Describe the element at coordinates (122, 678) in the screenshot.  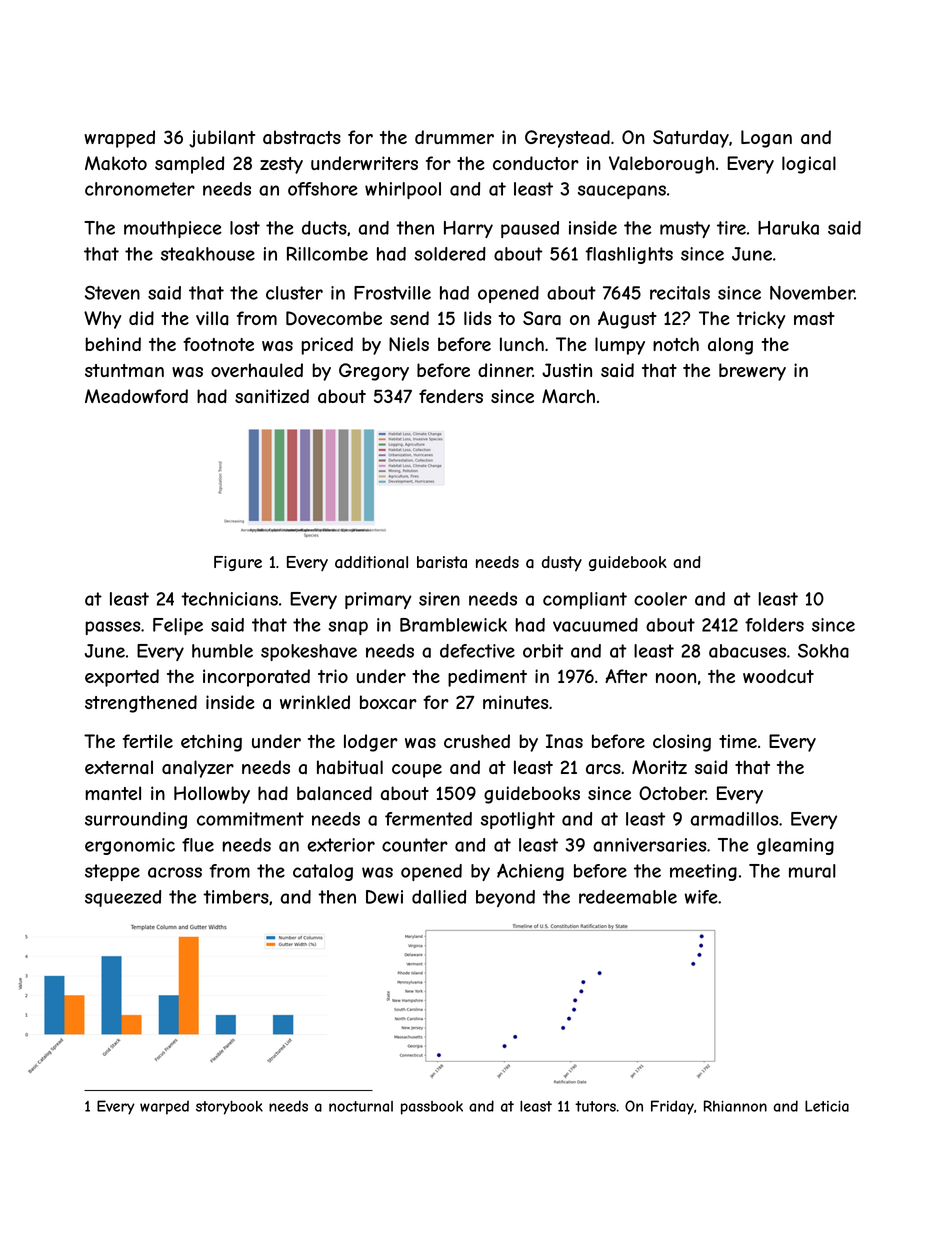
I see `exported` at that location.
